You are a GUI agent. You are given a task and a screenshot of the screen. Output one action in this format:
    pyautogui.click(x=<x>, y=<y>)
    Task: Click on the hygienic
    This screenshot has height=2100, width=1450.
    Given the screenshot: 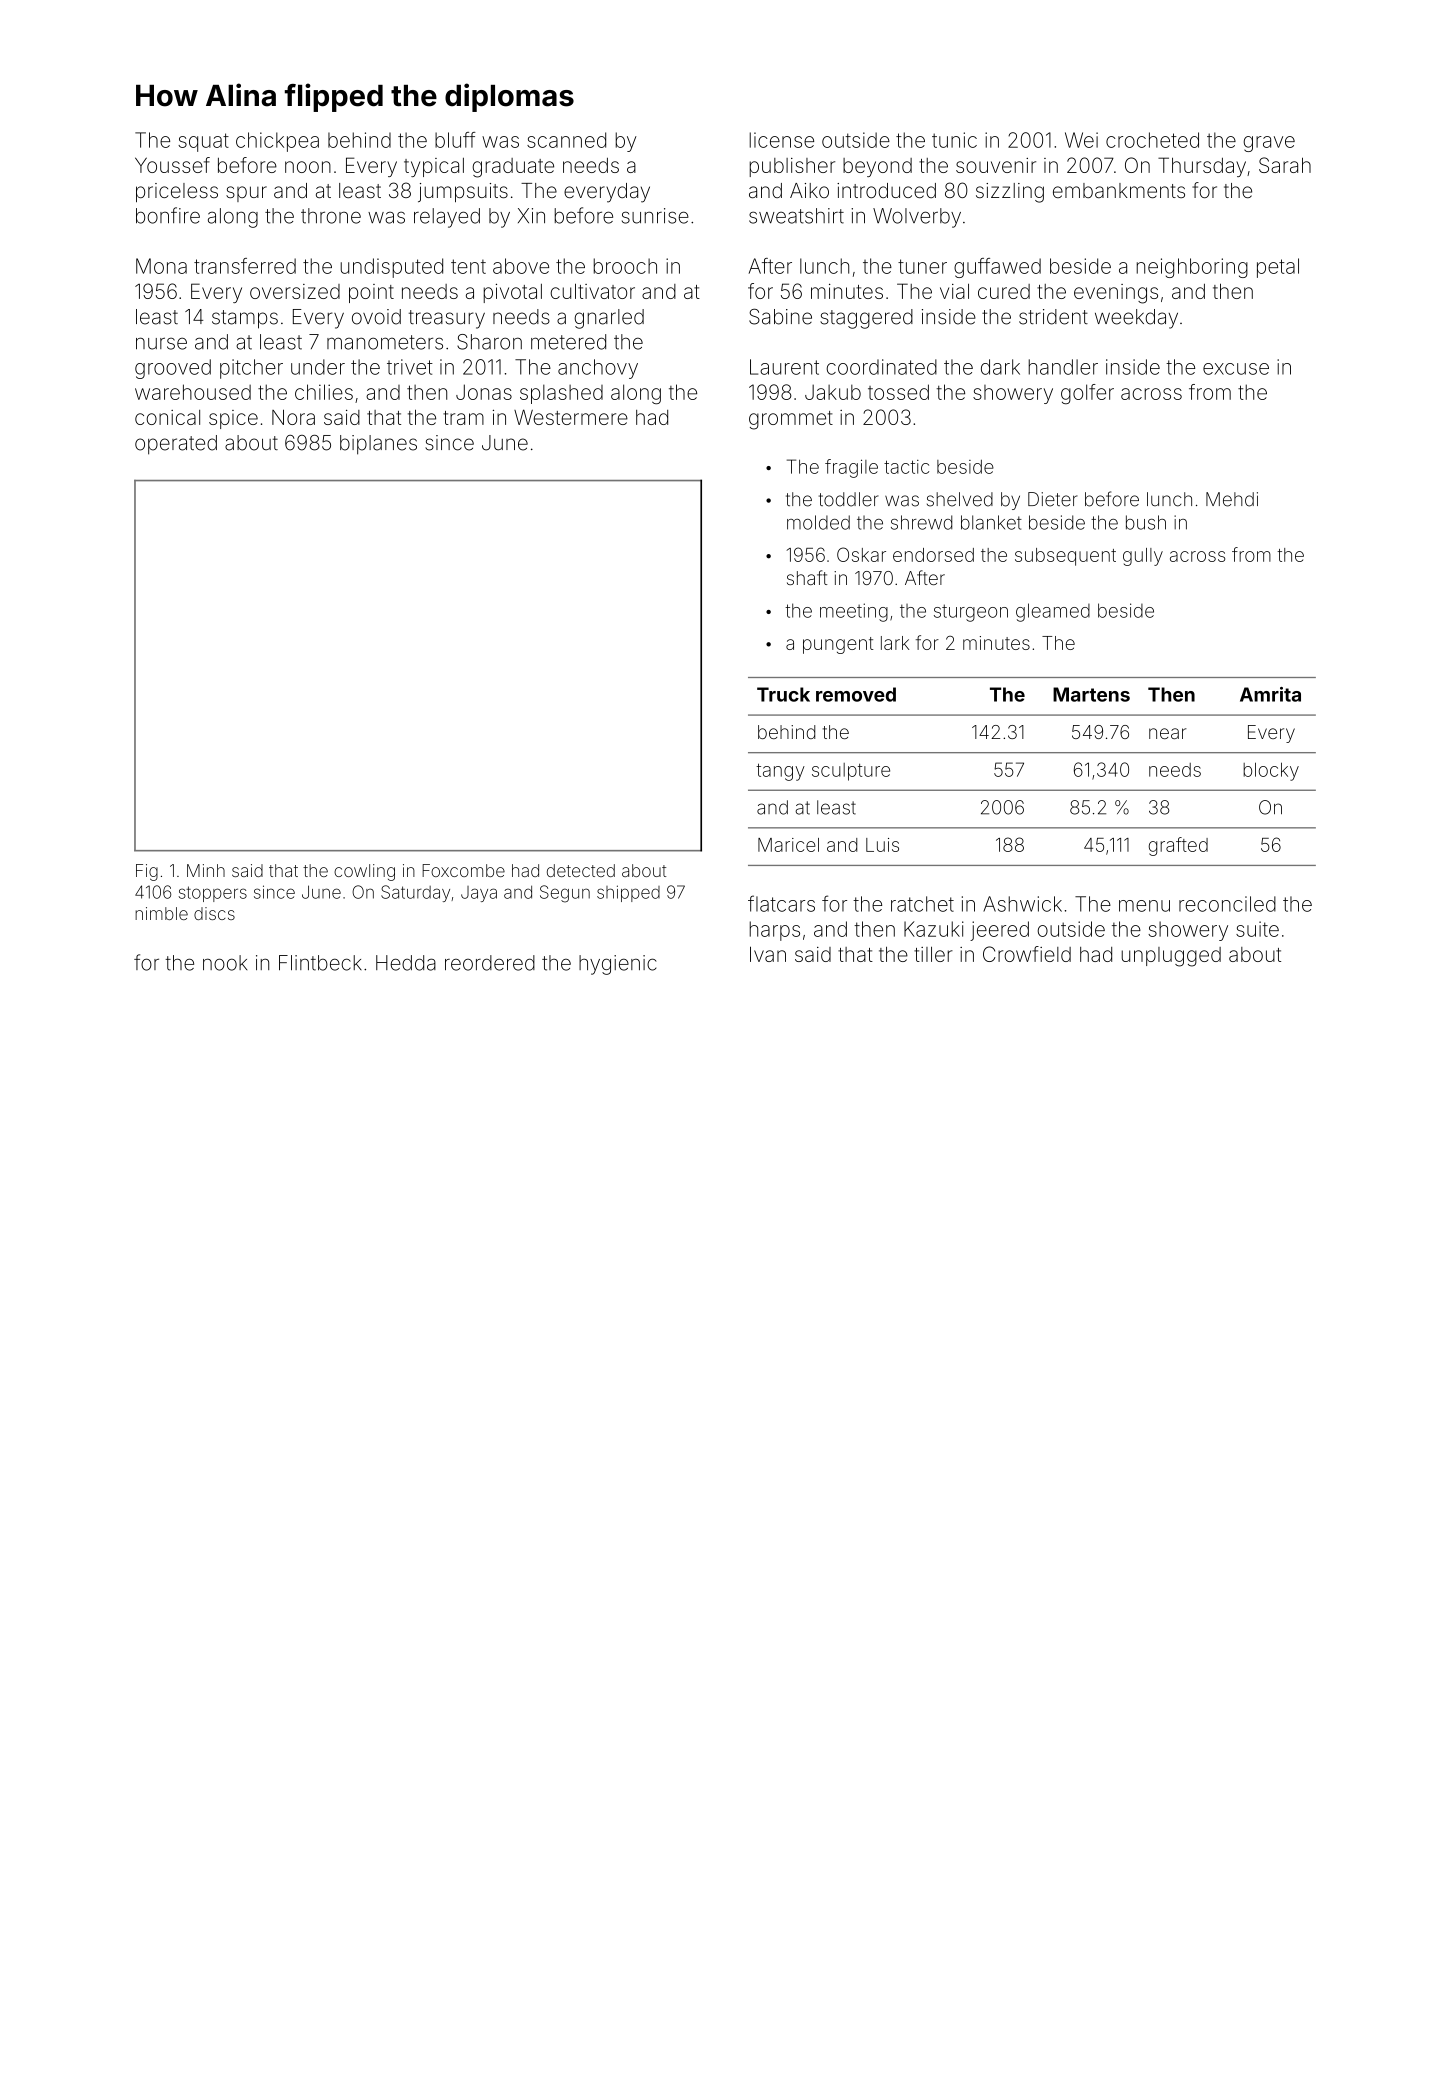 What is the action you would take?
    pyautogui.click(x=617, y=965)
